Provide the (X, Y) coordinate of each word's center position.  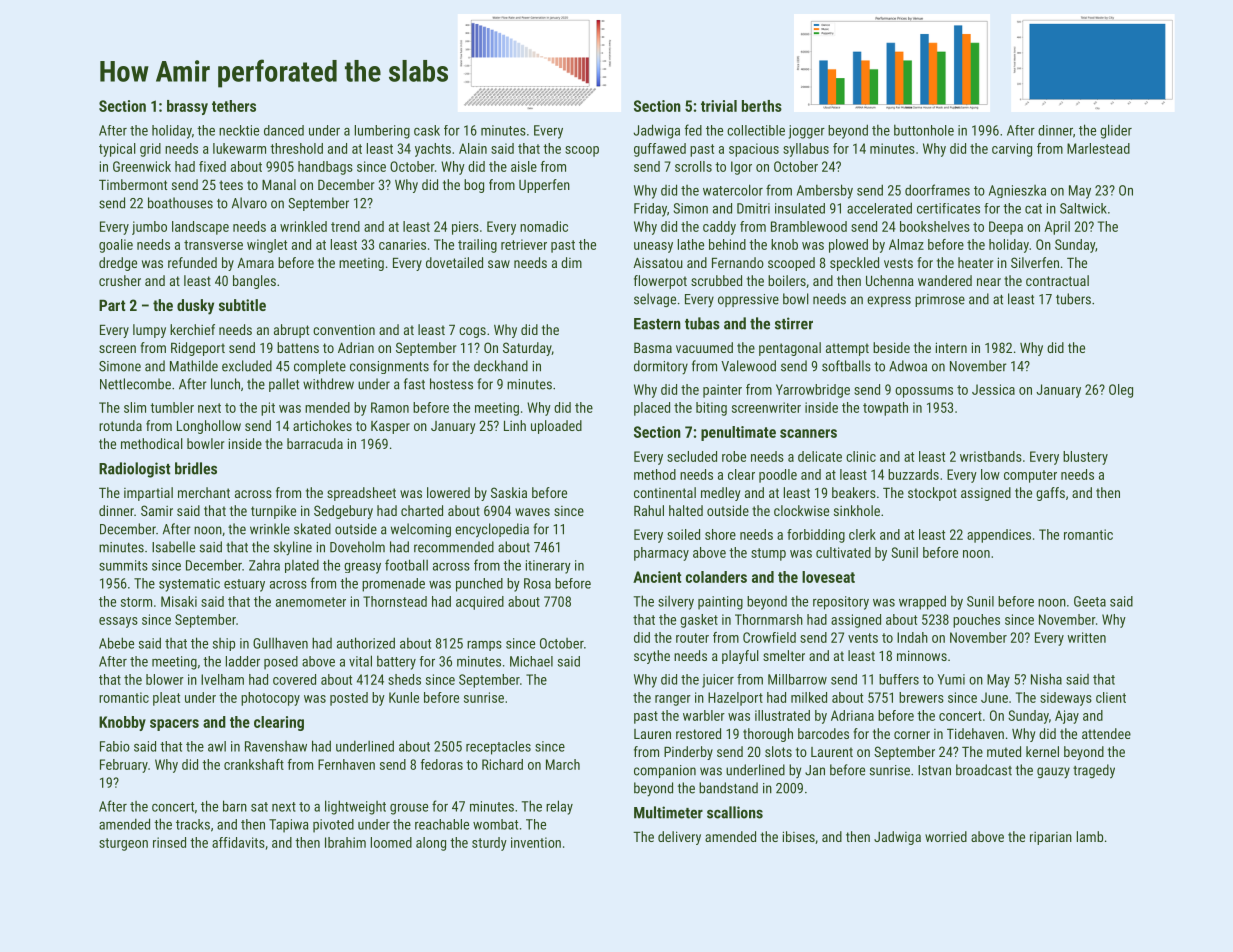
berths (762, 106)
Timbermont (133, 184)
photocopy (270, 699)
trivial (719, 106)
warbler (704, 715)
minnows (922, 655)
